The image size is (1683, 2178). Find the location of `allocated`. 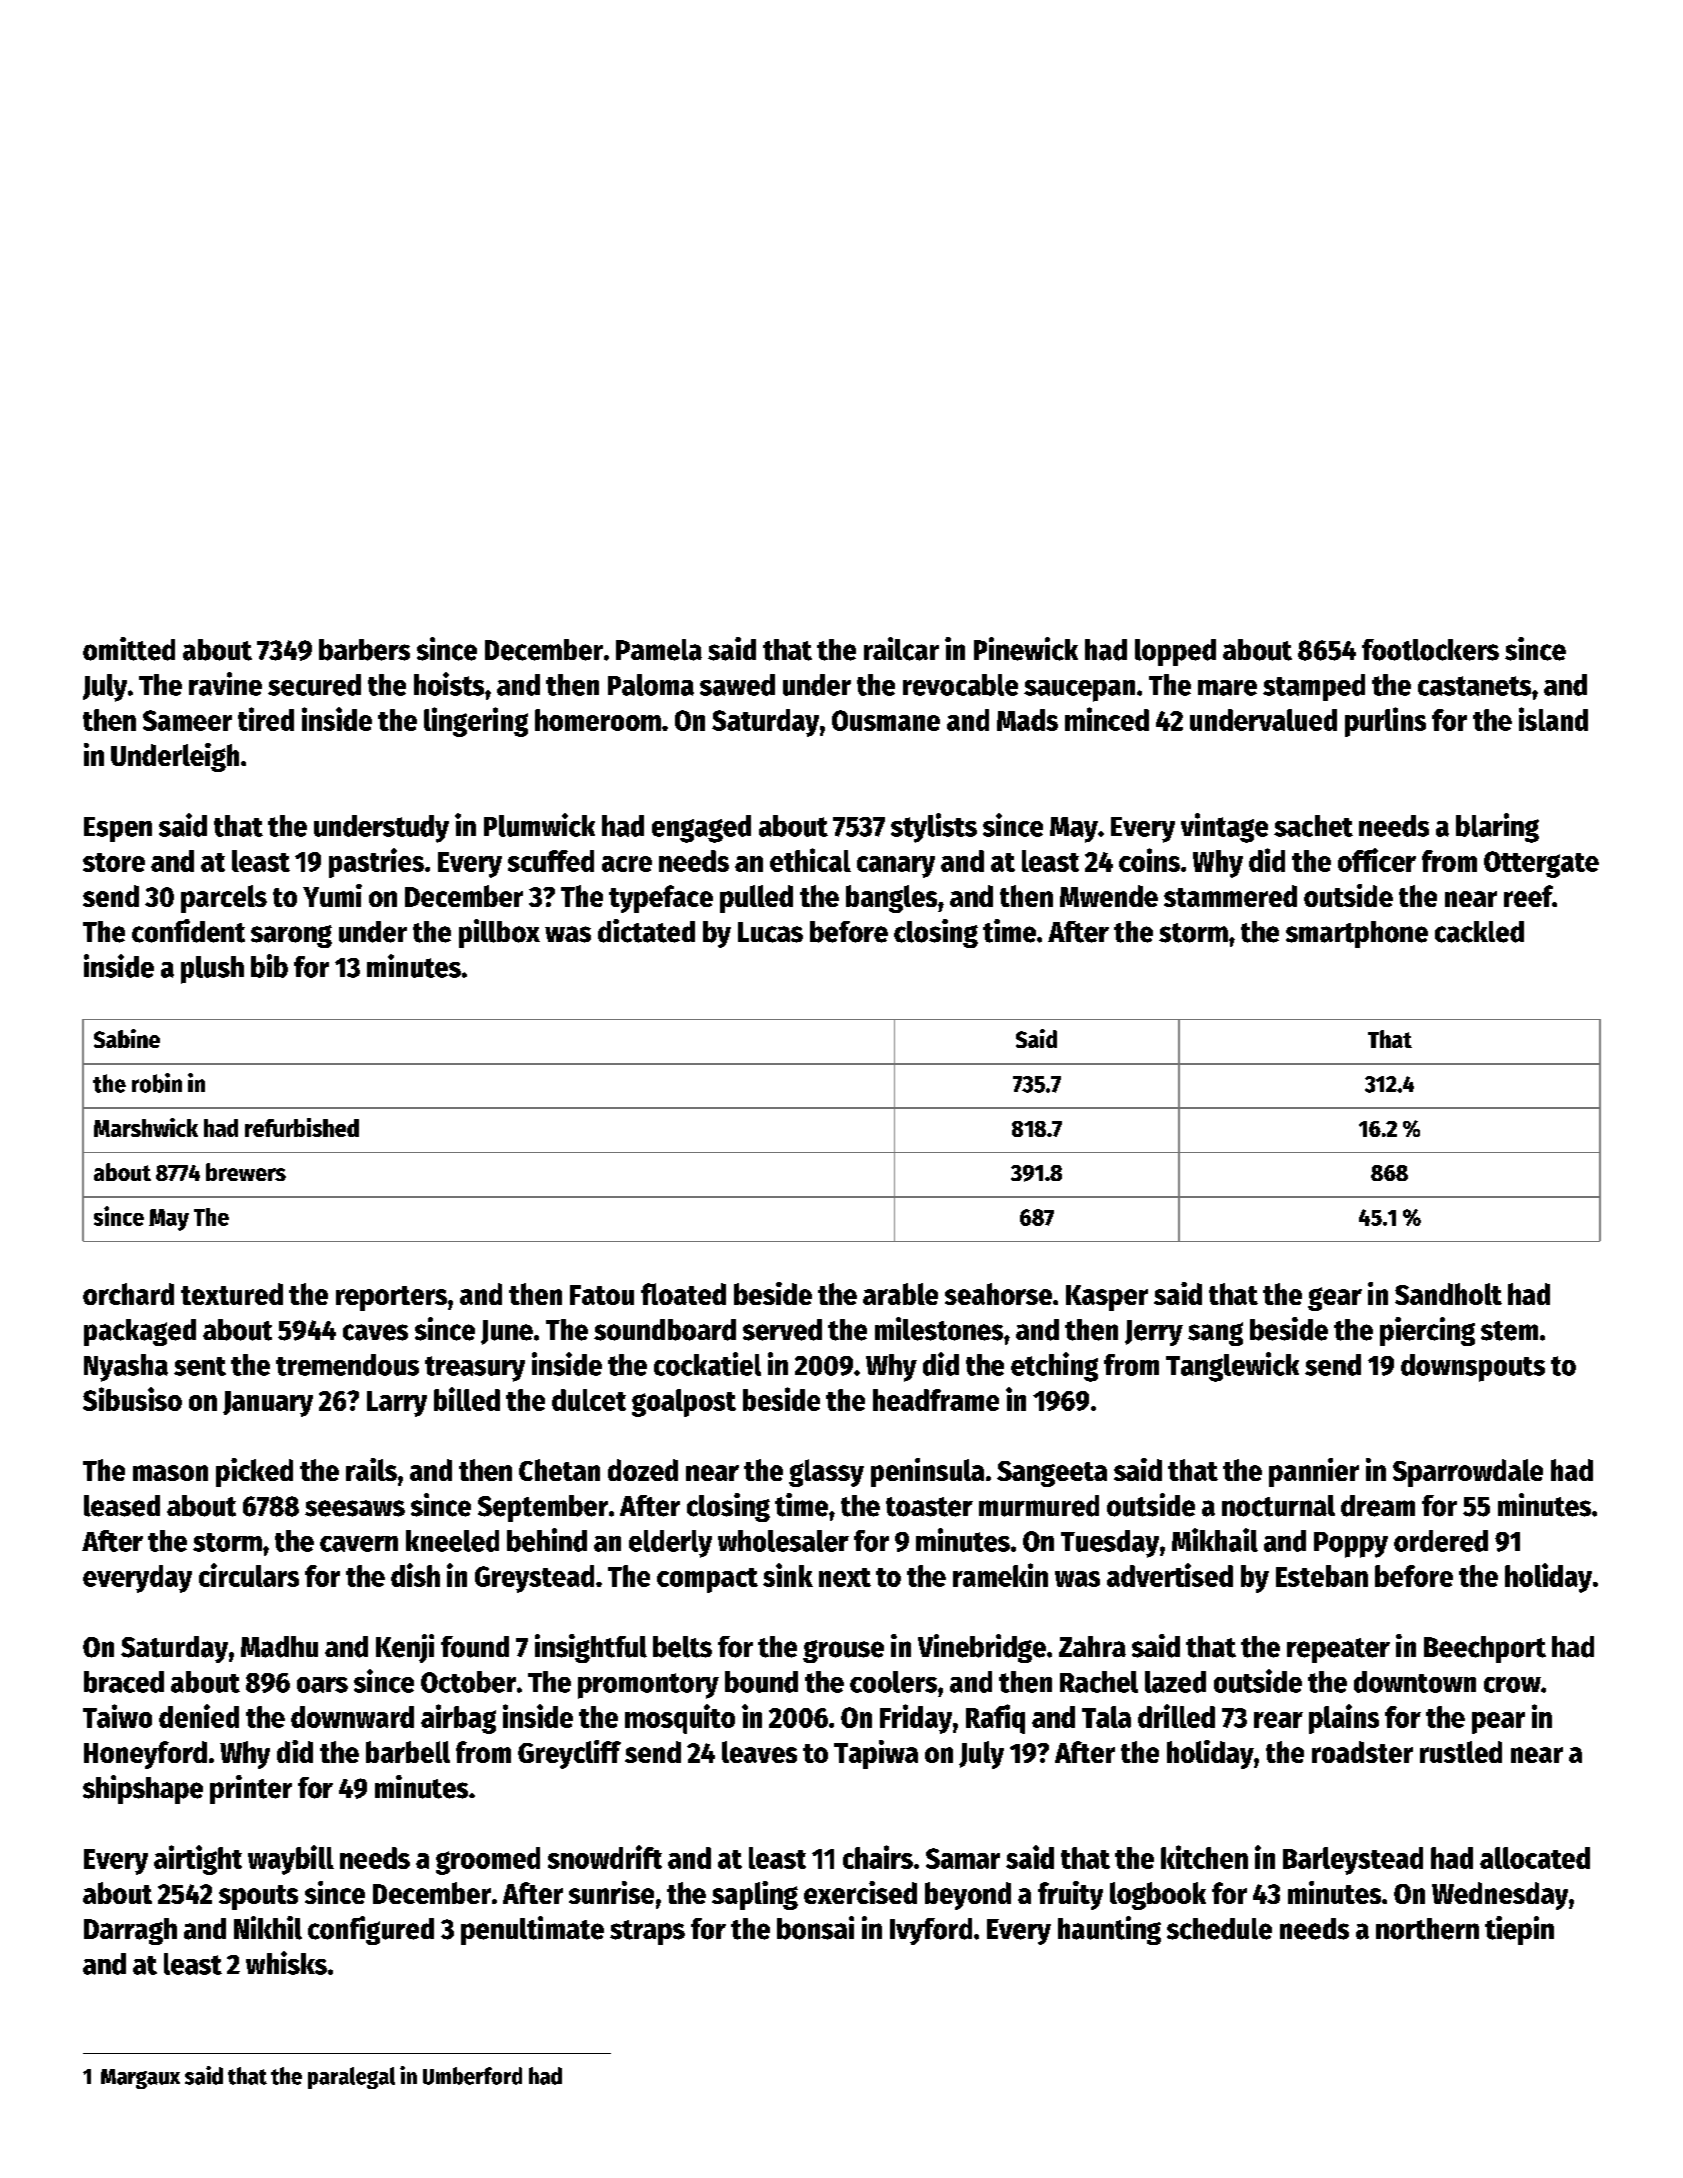

allocated is located at coordinates (1535, 1858).
